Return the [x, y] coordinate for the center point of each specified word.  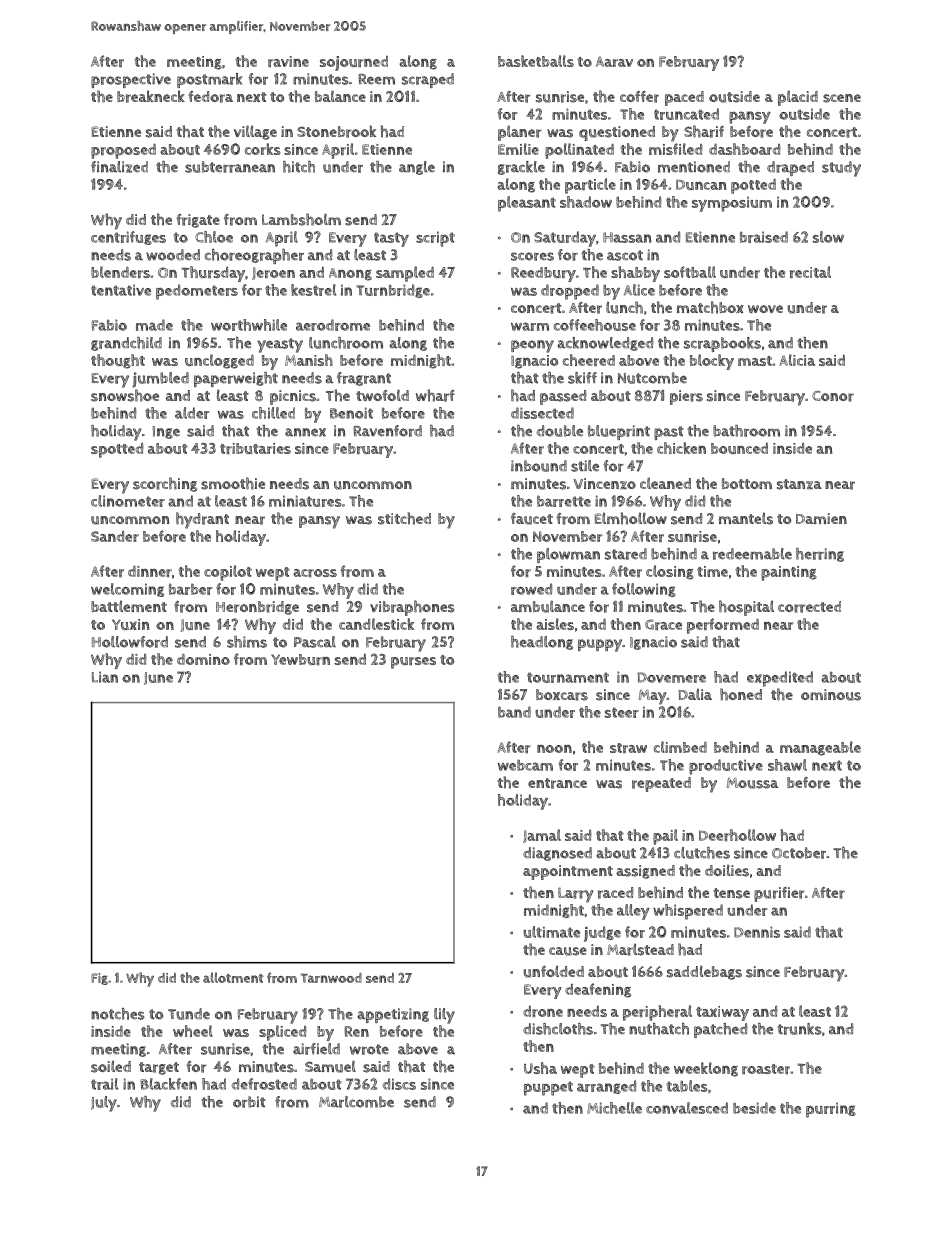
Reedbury [543, 274]
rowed [531, 589]
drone [543, 1012]
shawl [787, 765]
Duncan [701, 184]
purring [831, 1110]
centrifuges [128, 238]
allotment [233, 977]
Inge [166, 432]
